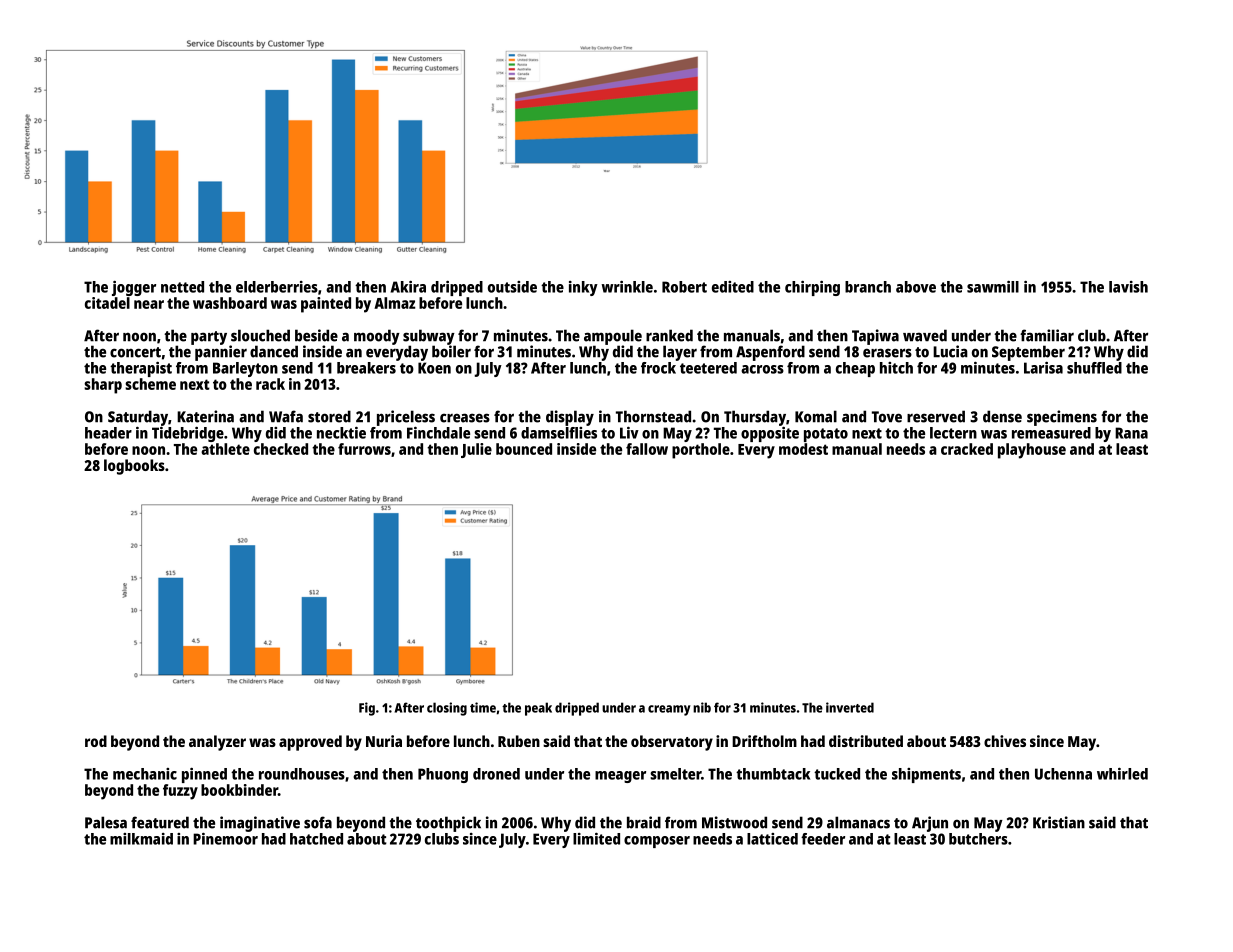  What do you see at coordinates (1131, 433) in the screenshot?
I see `Rana` at bounding box center [1131, 433].
